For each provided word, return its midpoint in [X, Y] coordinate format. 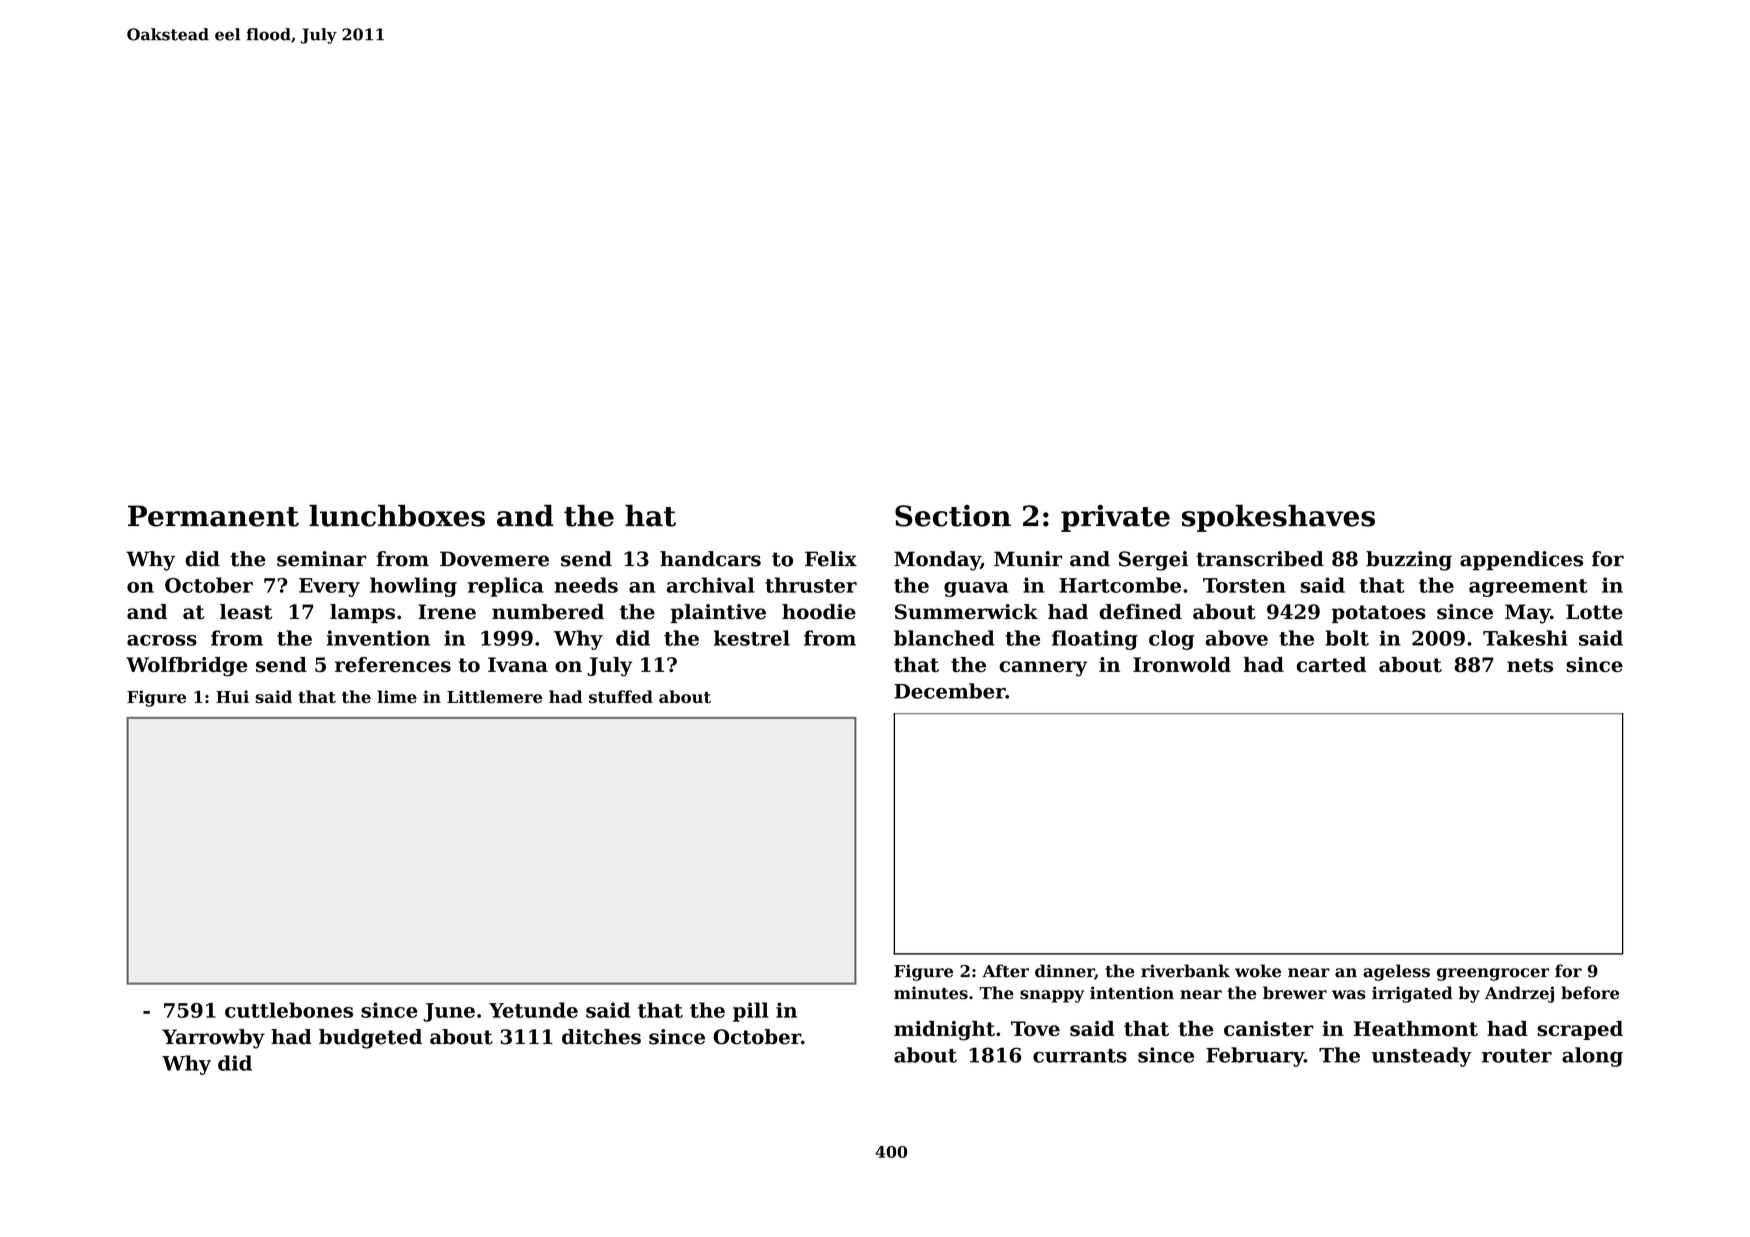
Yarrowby [213, 1039]
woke [1258, 971]
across [162, 640]
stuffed [621, 697]
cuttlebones [289, 1010]
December [950, 691]
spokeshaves [1278, 518]
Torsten [1244, 585]
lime [397, 696]
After [1005, 971]
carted [1331, 664]
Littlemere [494, 696]
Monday [937, 561]
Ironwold [1182, 664]
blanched [944, 638]
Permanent [213, 516]
